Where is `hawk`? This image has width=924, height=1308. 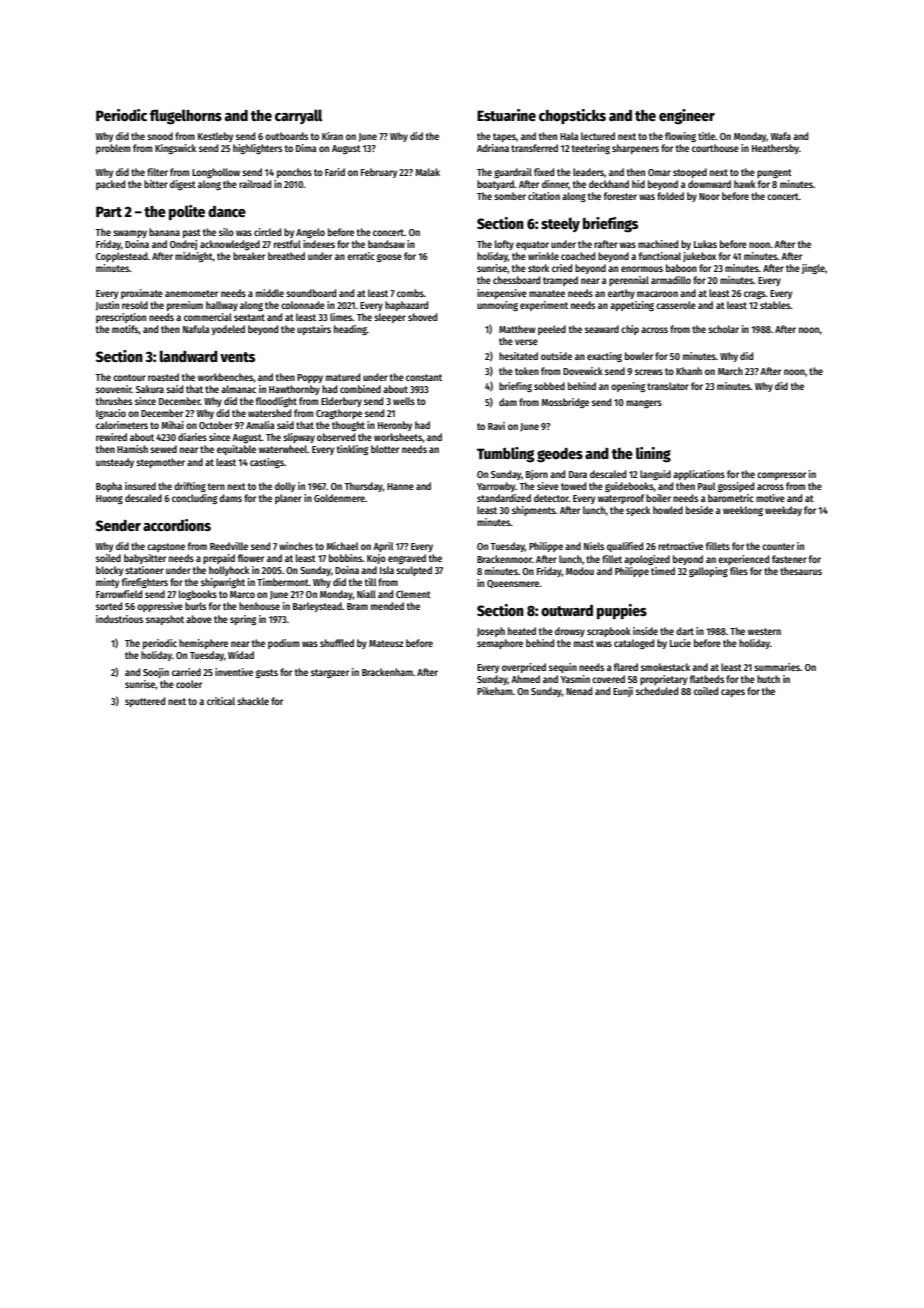
hawk is located at coordinates (745, 184).
